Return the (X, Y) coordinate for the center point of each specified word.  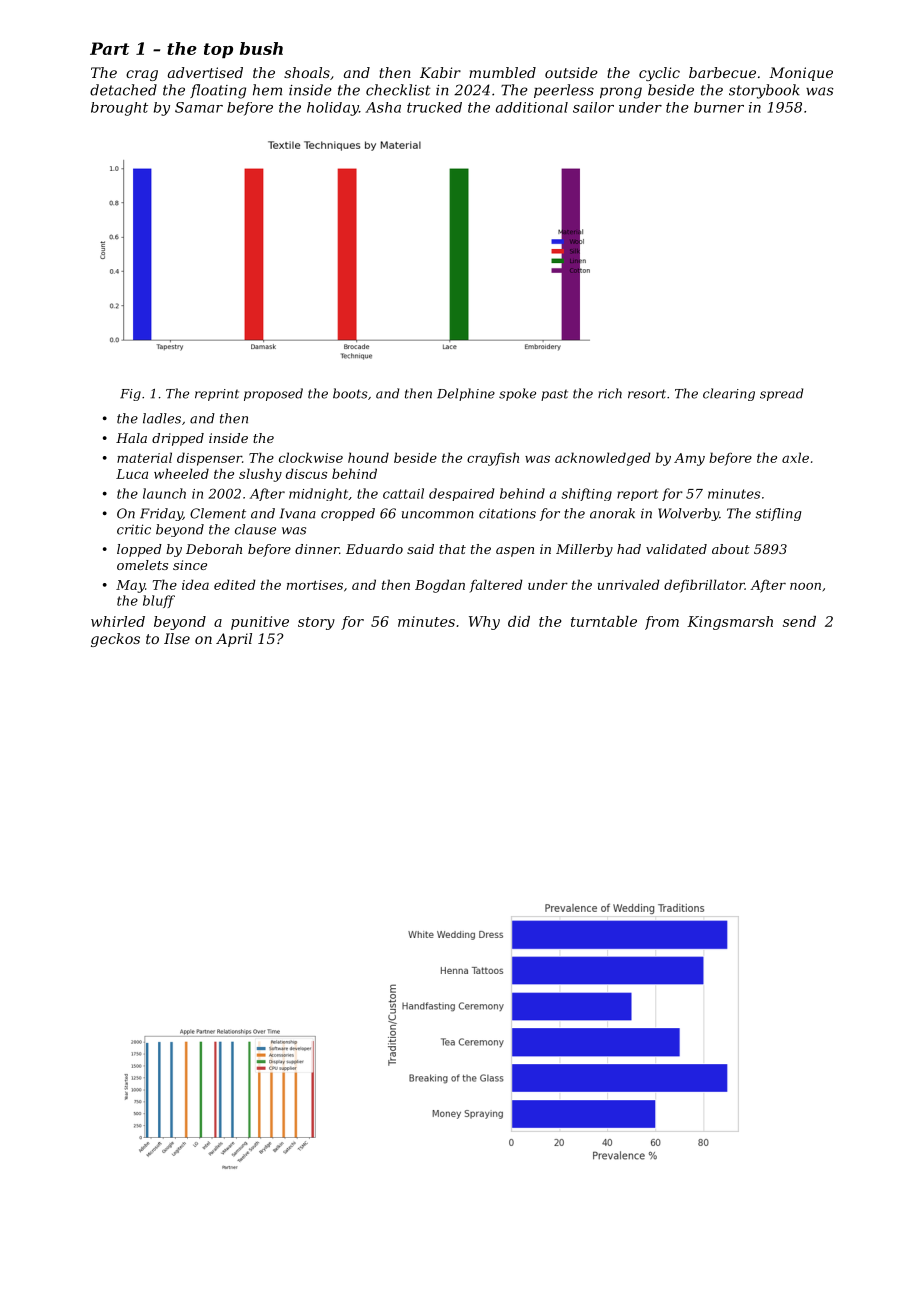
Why (484, 623)
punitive (260, 623)
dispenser (209, 459)
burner (719, 107)
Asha (383, 107)
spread (781, 394)
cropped (348, 514)
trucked (434, 107)
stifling (778, 514)
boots (350, 393)
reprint (217, 395)
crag (142, 75)
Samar (199, 107)
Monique (801, 74)
